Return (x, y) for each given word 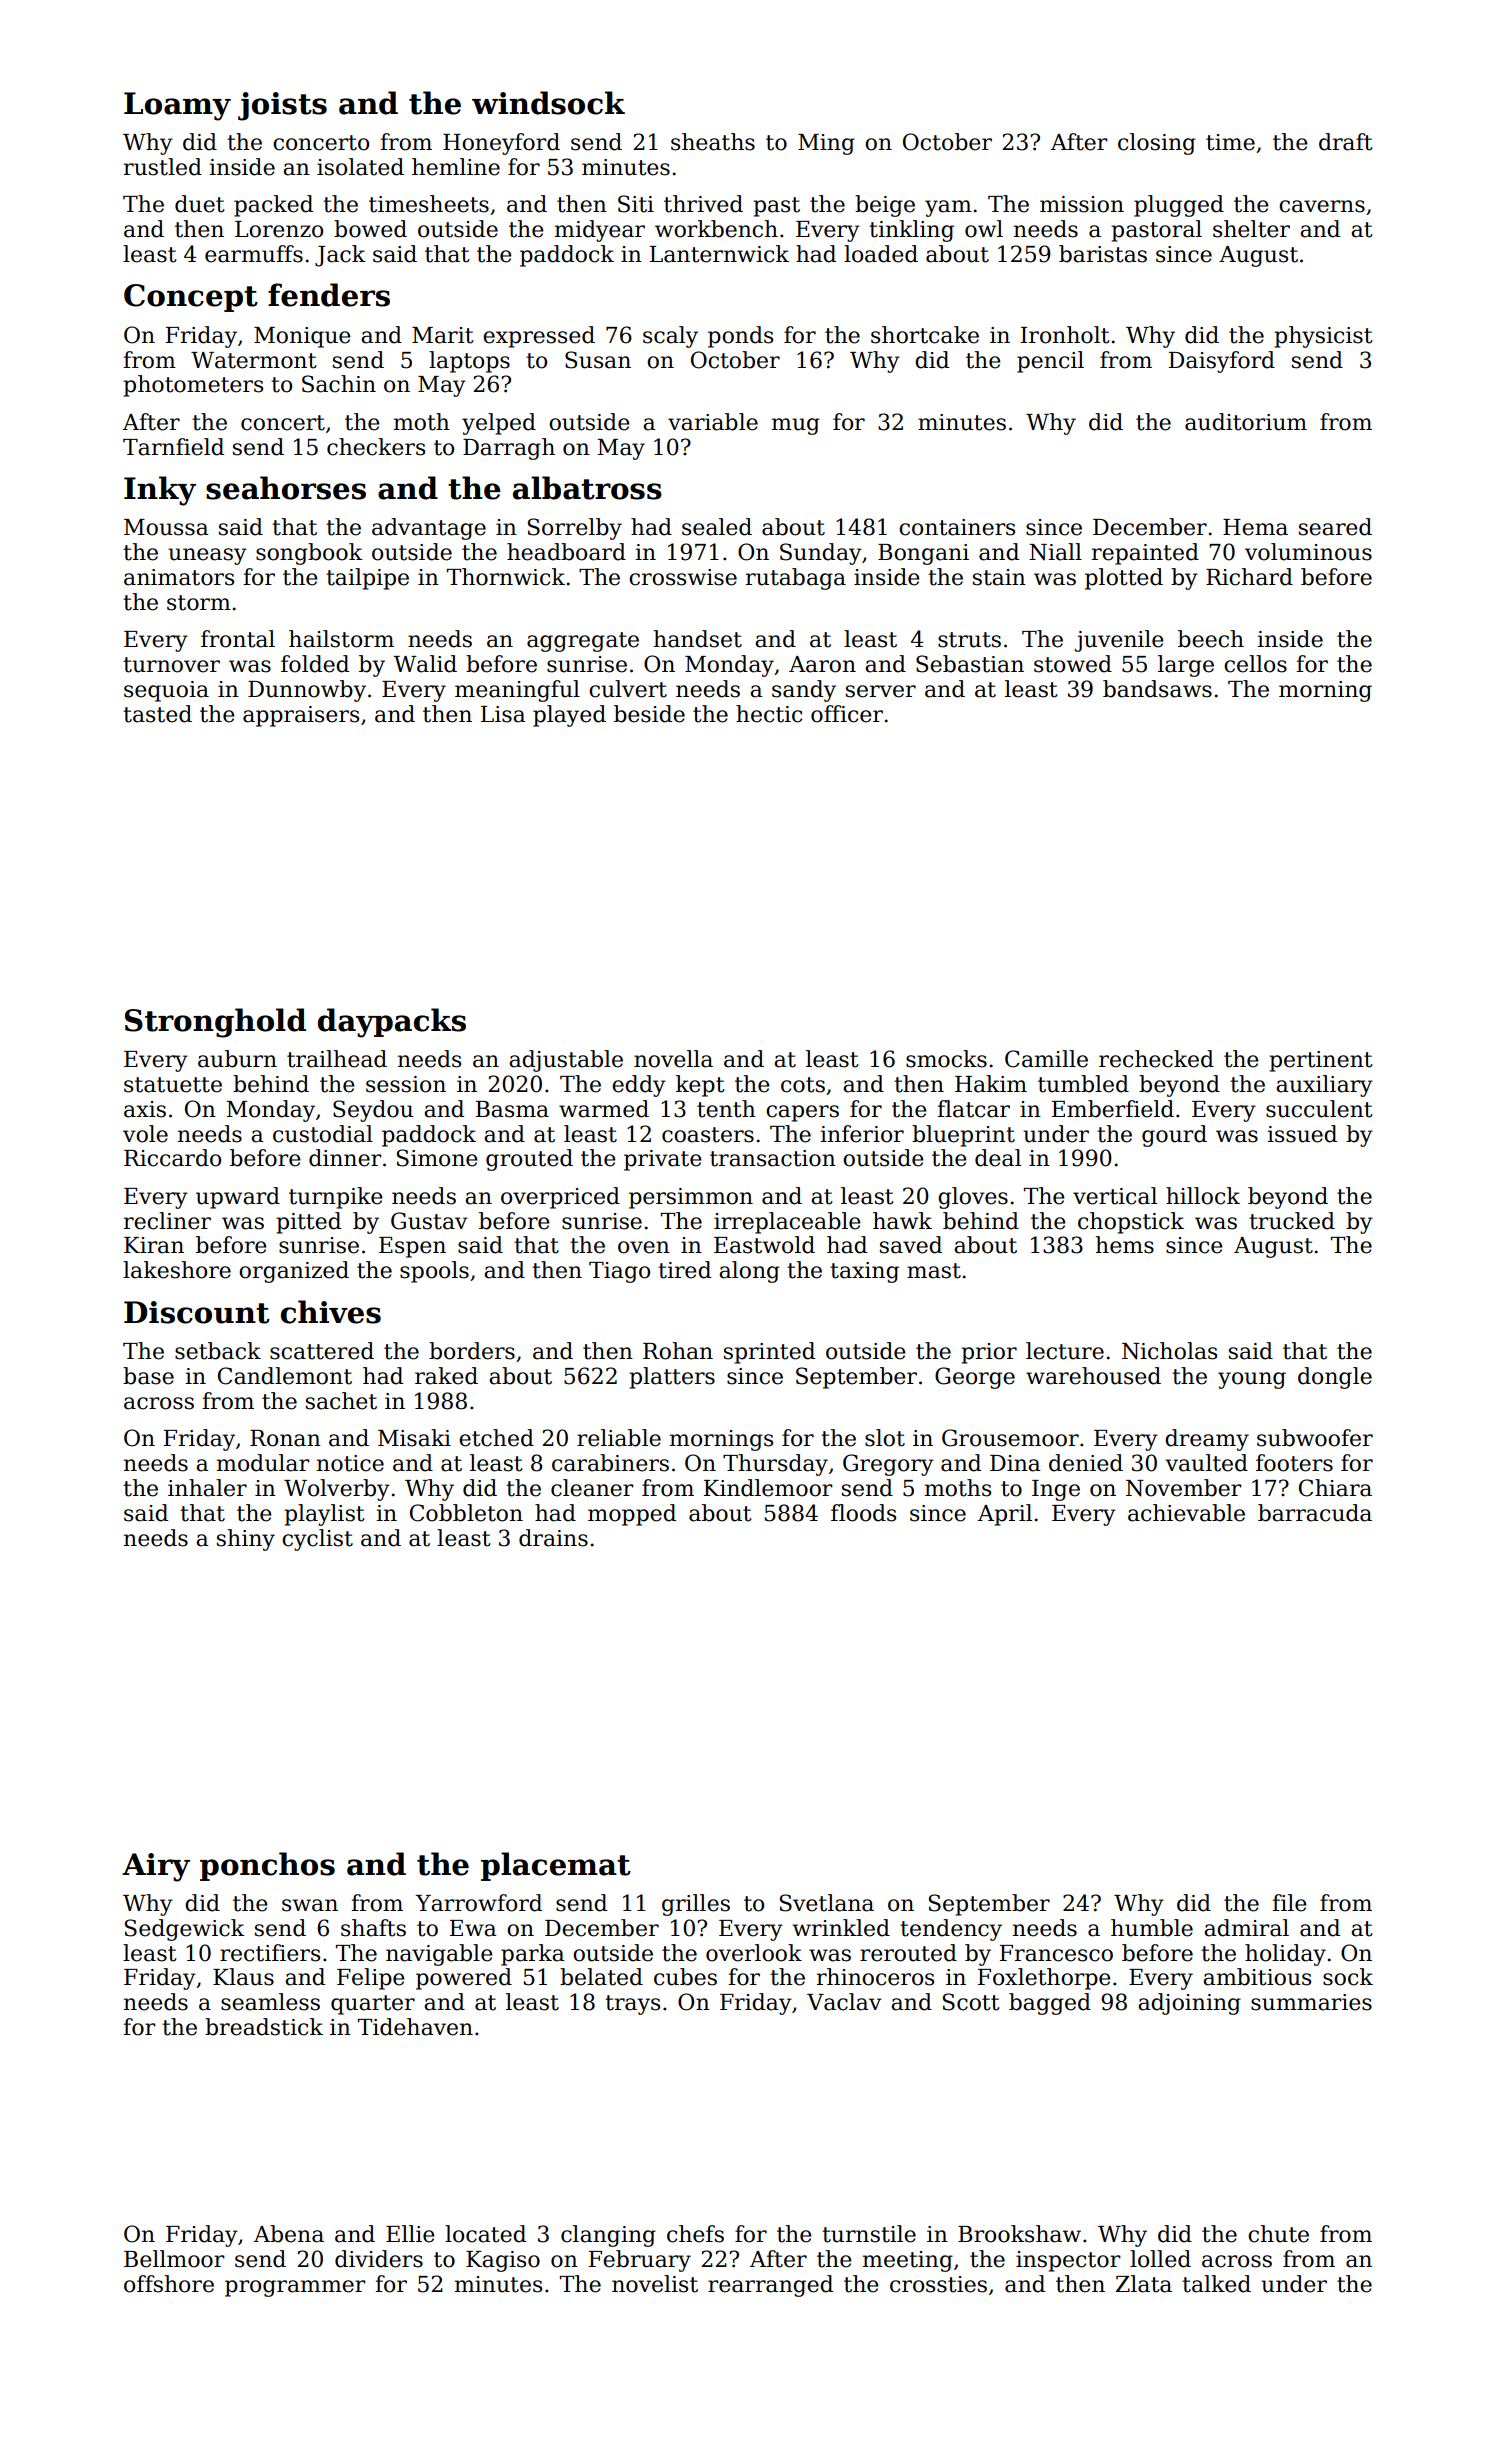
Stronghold (215, 1023)
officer (847, 714)
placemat (556, 1866)
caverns (1322, 206)
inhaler (207, 1488)
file (1289, 1903)
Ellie (410, 2234)
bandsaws (1157, 689)
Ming (826, 144)
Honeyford (501, 144)
